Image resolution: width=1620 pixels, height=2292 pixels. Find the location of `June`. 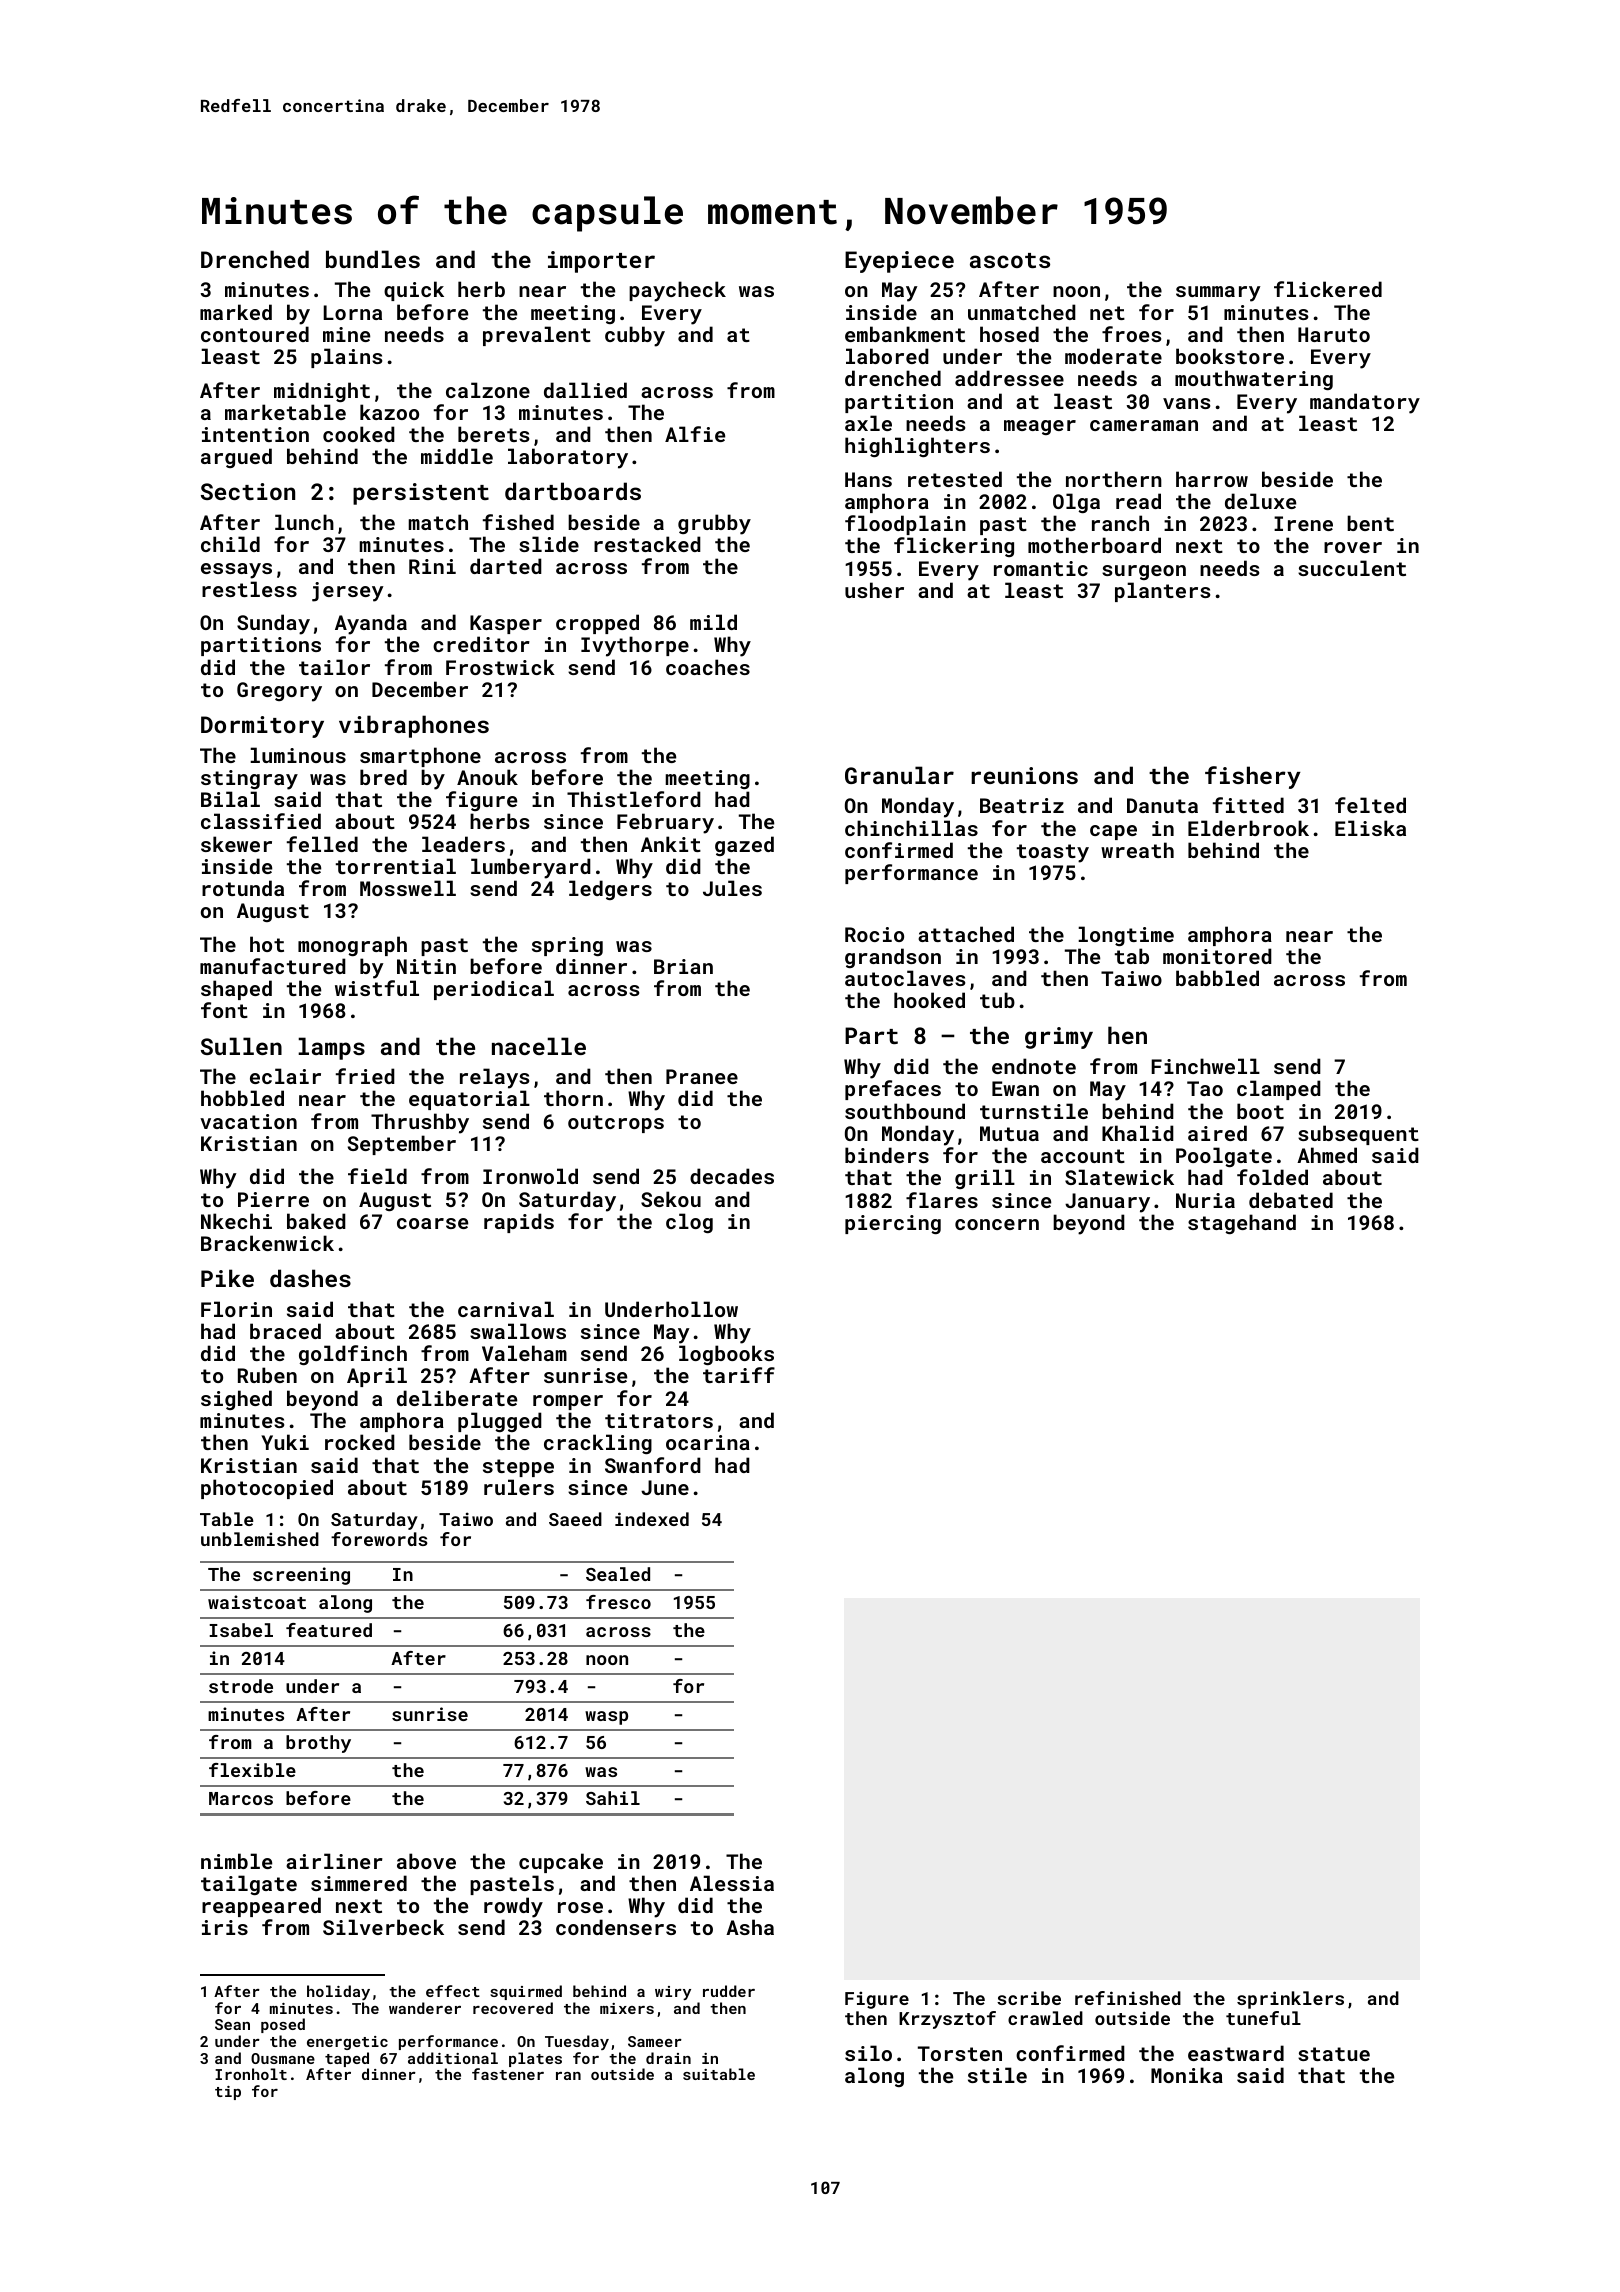

June is located at coordinates (665, 1487).
